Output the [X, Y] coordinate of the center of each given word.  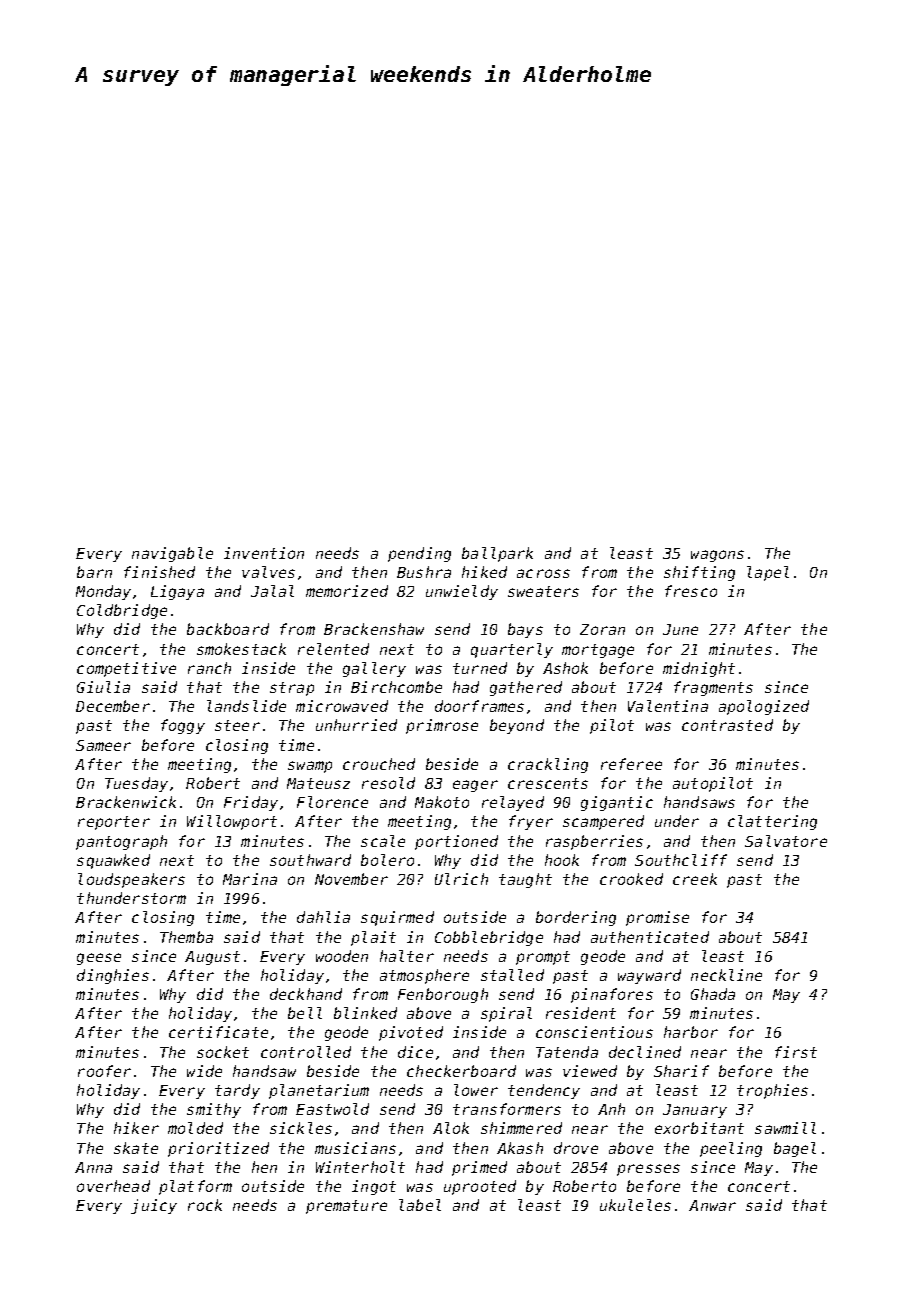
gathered [526, 688]
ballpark [497, 554]
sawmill [785, 1128]
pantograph [121, 842]
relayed [513, 803]
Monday [103, 592]
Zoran [602, 629]
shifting [699, 573]
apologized [764, 707]
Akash [520, 1148]
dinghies [113, 976]
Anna [93, 1167]
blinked [365, 1013]
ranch [209, 668]
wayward [649, 976]
